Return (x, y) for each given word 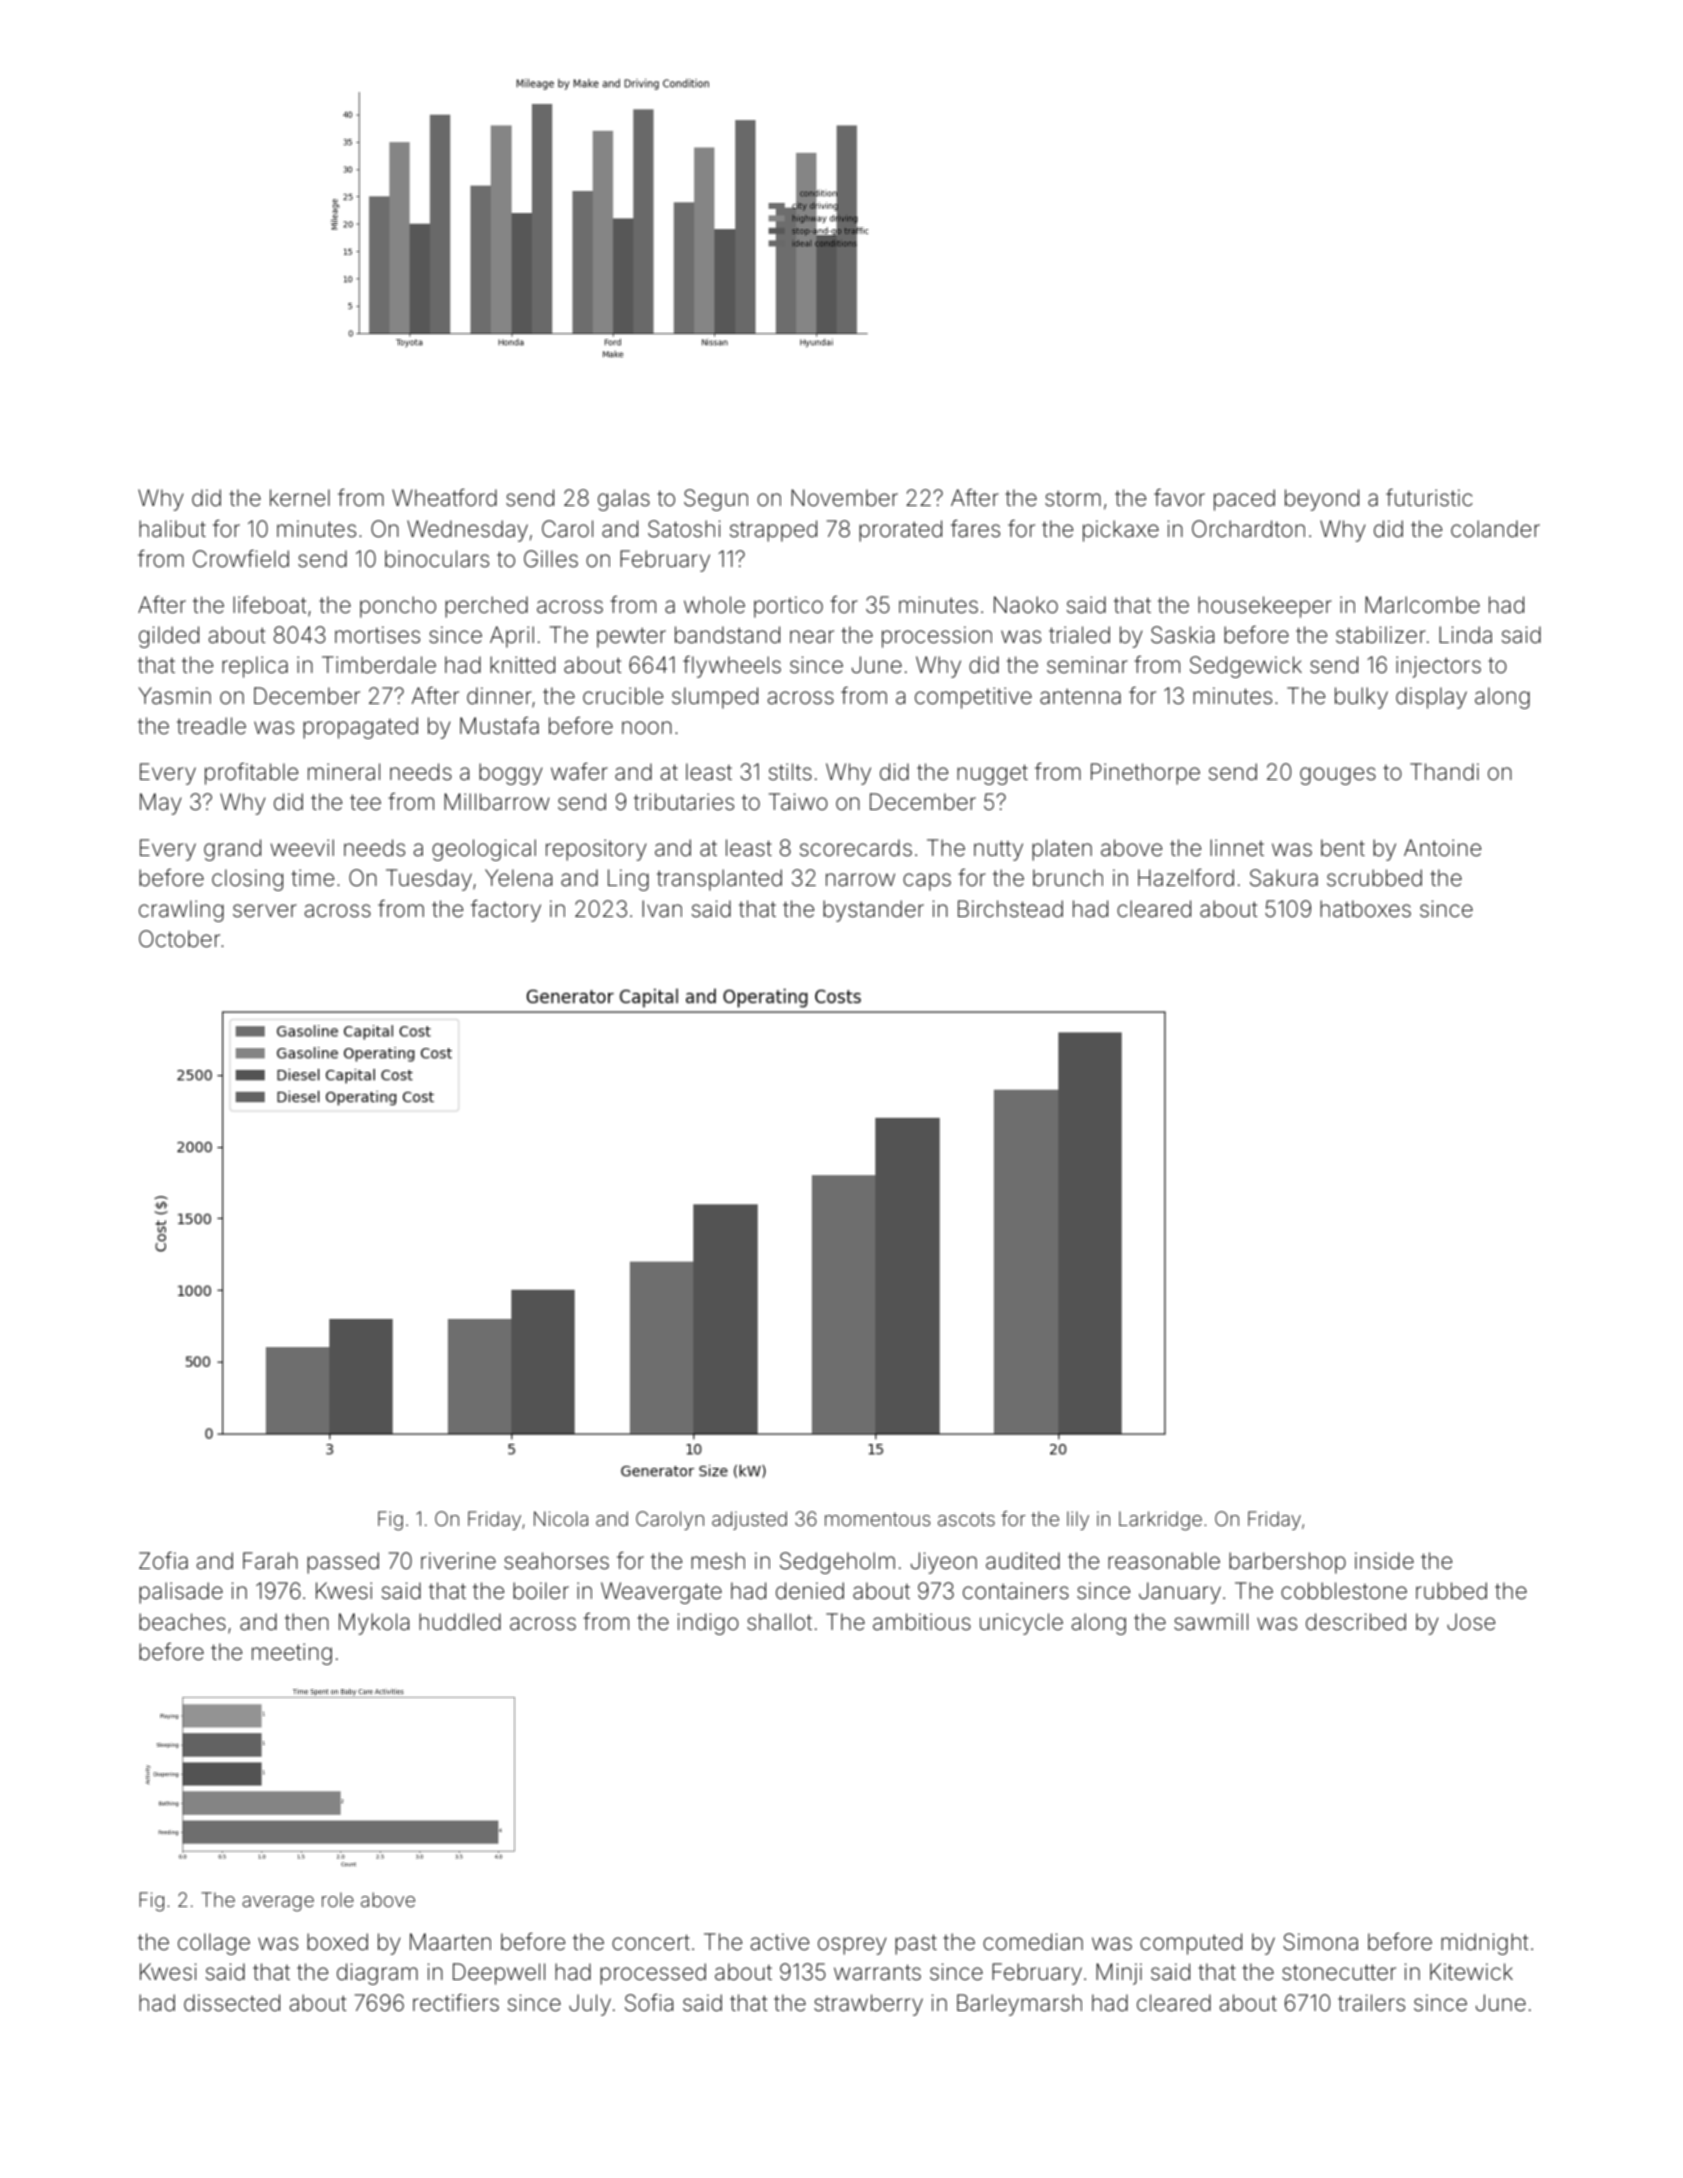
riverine (458, 1561)
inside (1384, 1561)
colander (1495, 529)
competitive (973, 698)
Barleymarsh (1019, 2005)
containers (1016, 1591)
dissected (232, 2003)
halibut (172, 529)
